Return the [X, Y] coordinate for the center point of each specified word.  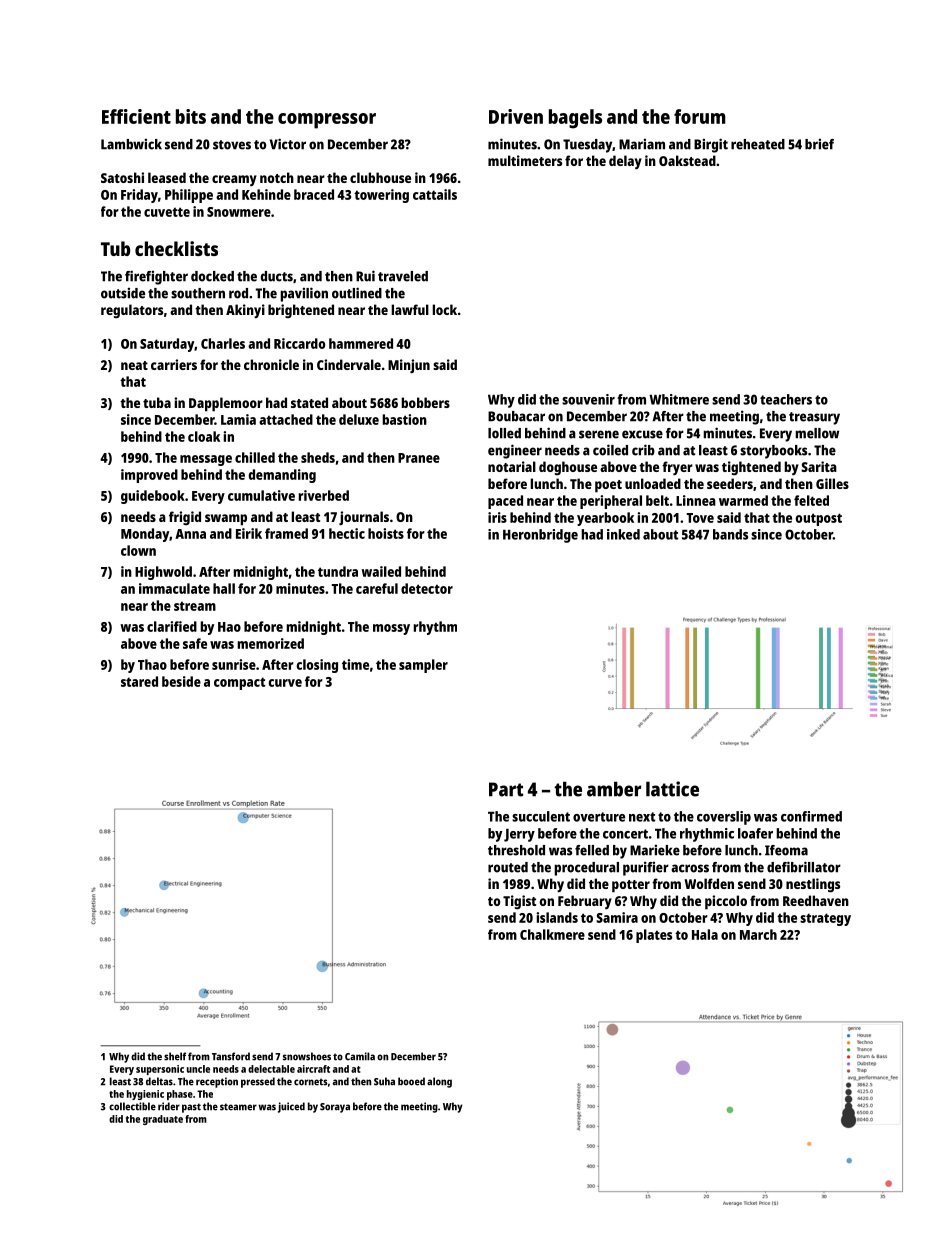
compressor [327, 121]
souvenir [588, 399]
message [206, 460]
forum [699, 116]
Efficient [136, 116]
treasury [814, 418]
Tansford [231, 1056]
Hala [705, 934]
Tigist [519, 902]
